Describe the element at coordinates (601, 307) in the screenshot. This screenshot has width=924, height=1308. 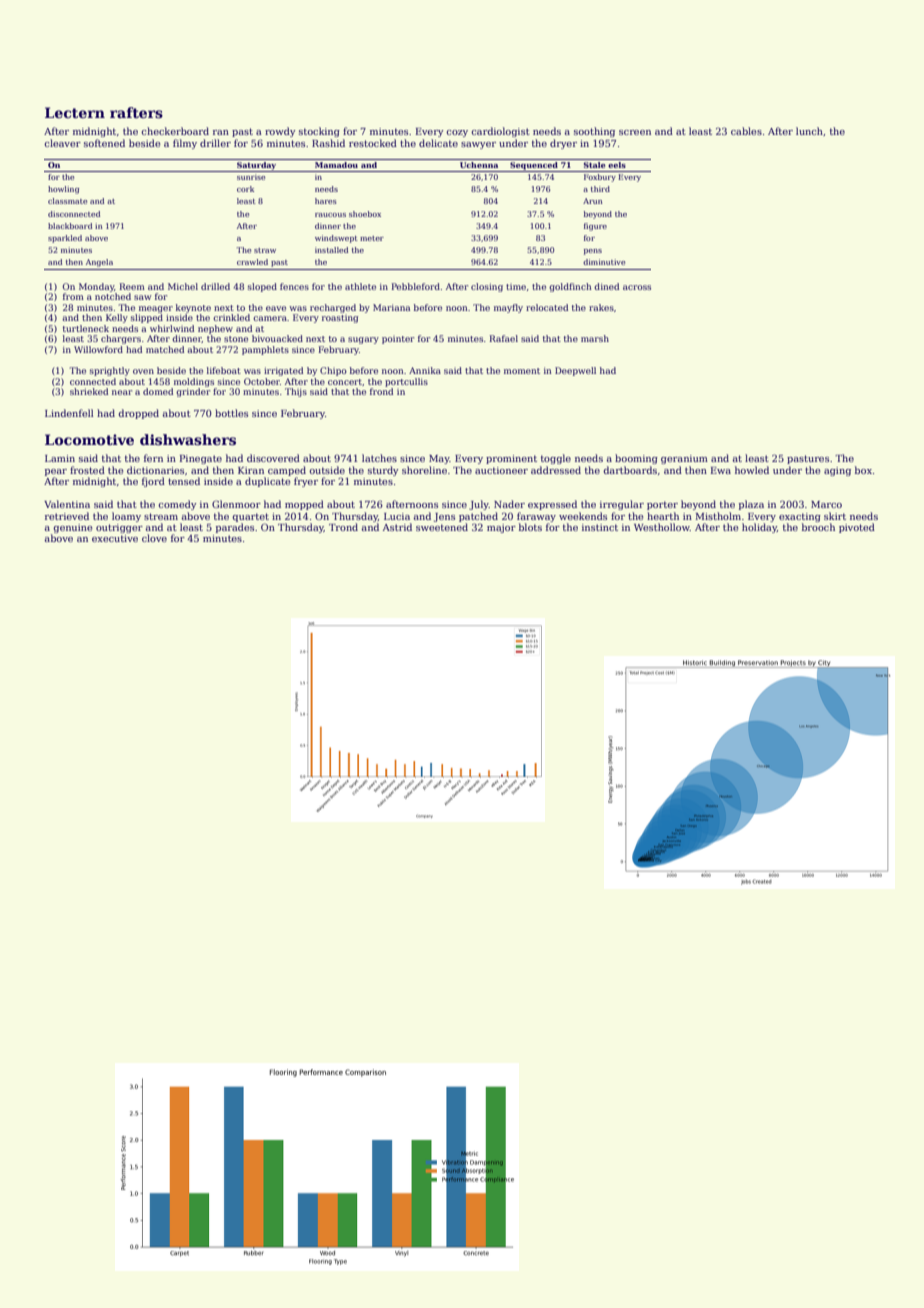
I see `rakes` at that location.
